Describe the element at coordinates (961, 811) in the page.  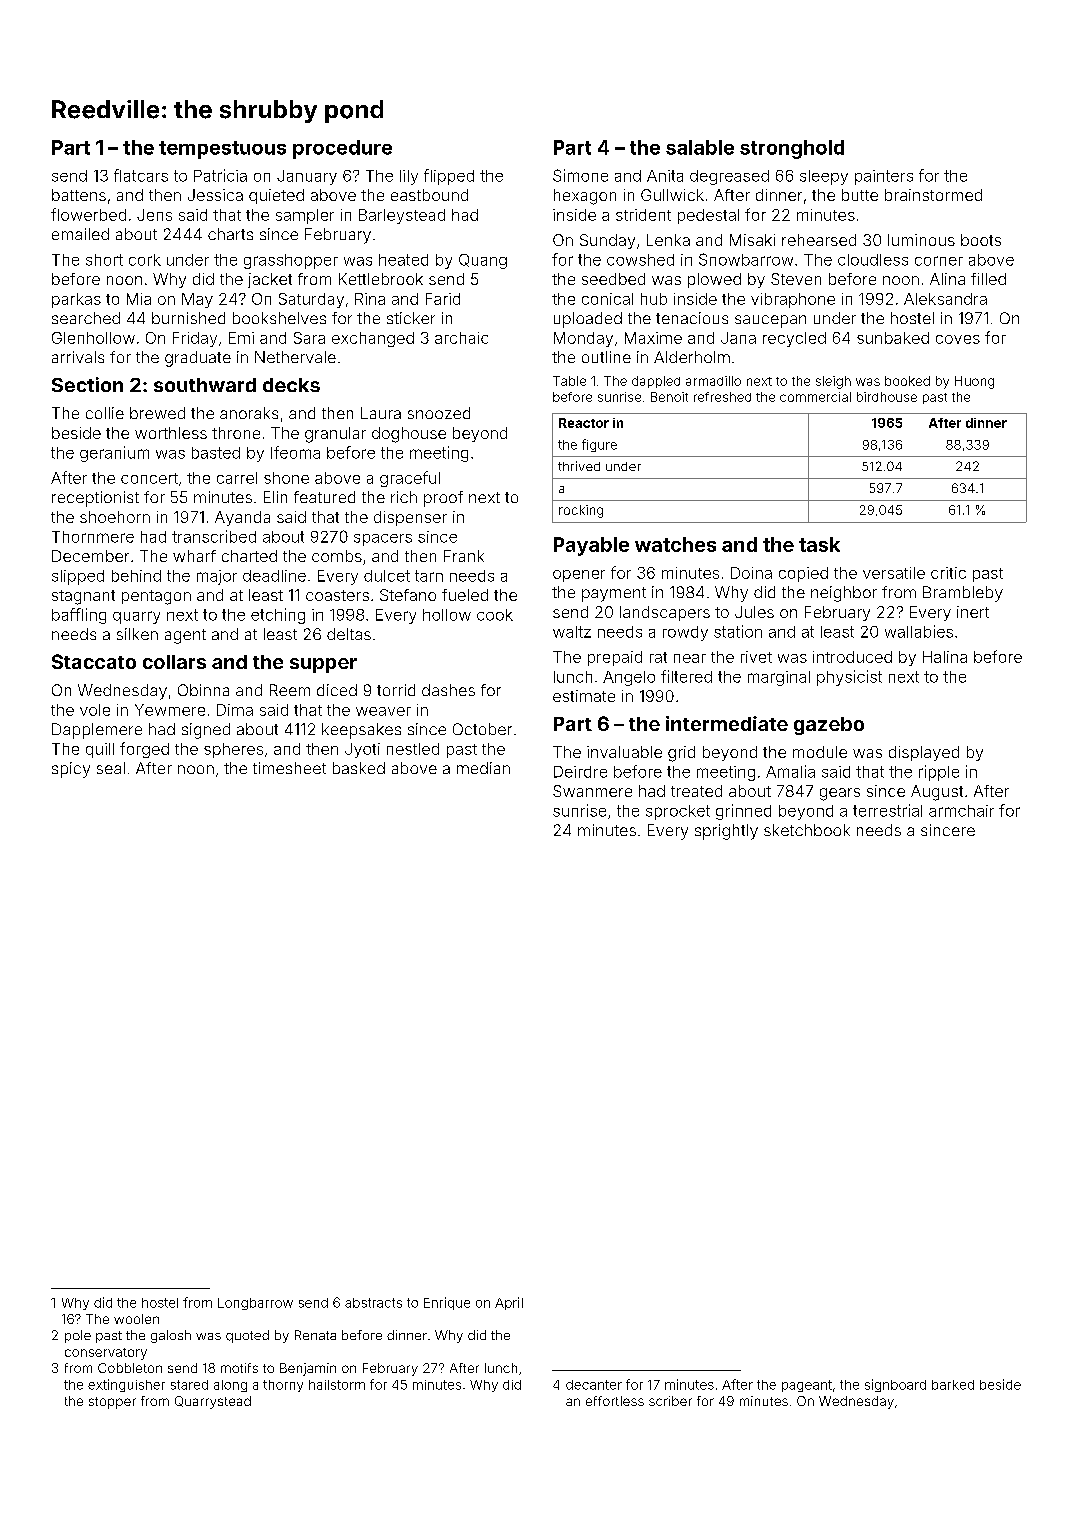
I see `armchair` at that location.
